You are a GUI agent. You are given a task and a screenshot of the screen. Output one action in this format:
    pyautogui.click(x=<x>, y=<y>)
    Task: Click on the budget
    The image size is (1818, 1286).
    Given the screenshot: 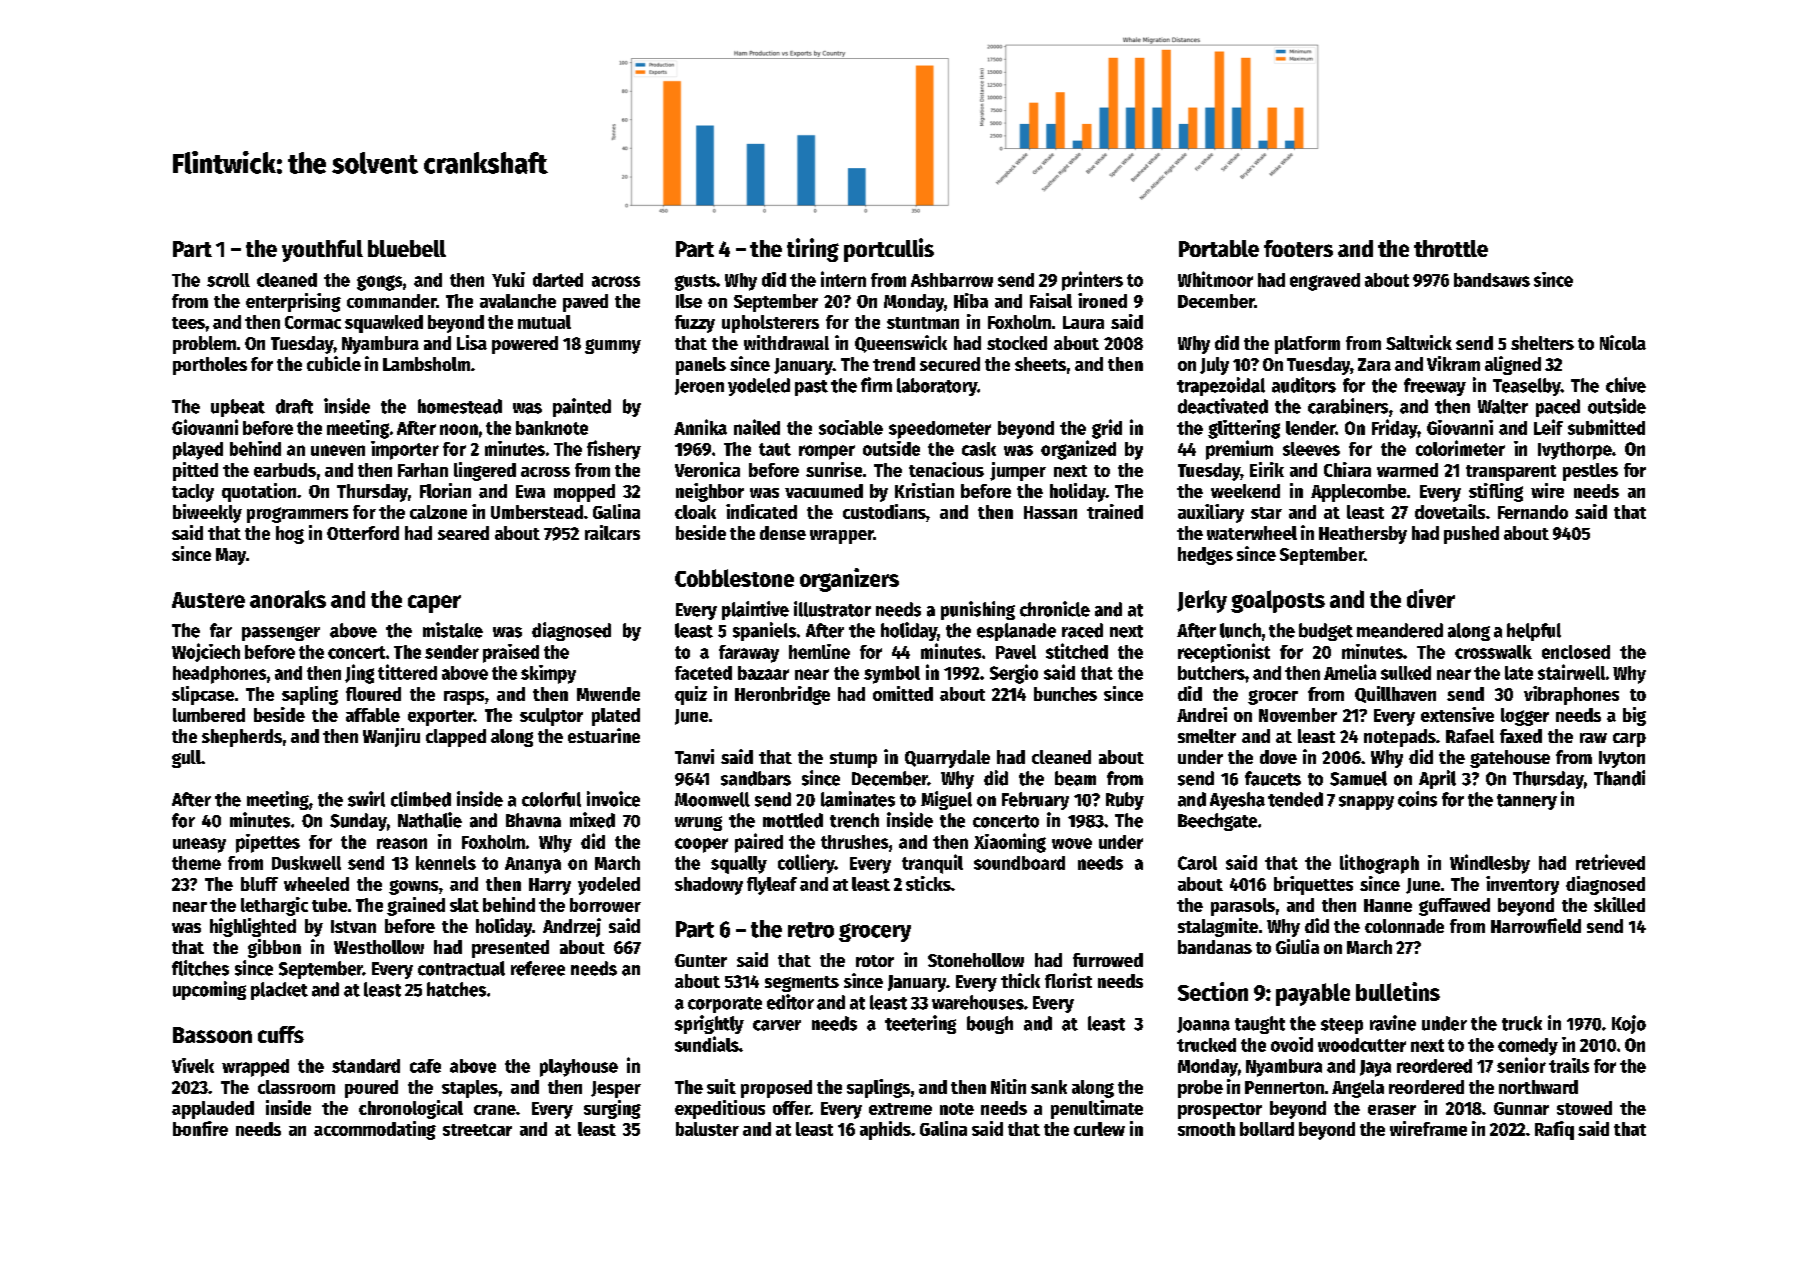 What is the action you would take?
    pyautogui.click(x=1326, y=632)
